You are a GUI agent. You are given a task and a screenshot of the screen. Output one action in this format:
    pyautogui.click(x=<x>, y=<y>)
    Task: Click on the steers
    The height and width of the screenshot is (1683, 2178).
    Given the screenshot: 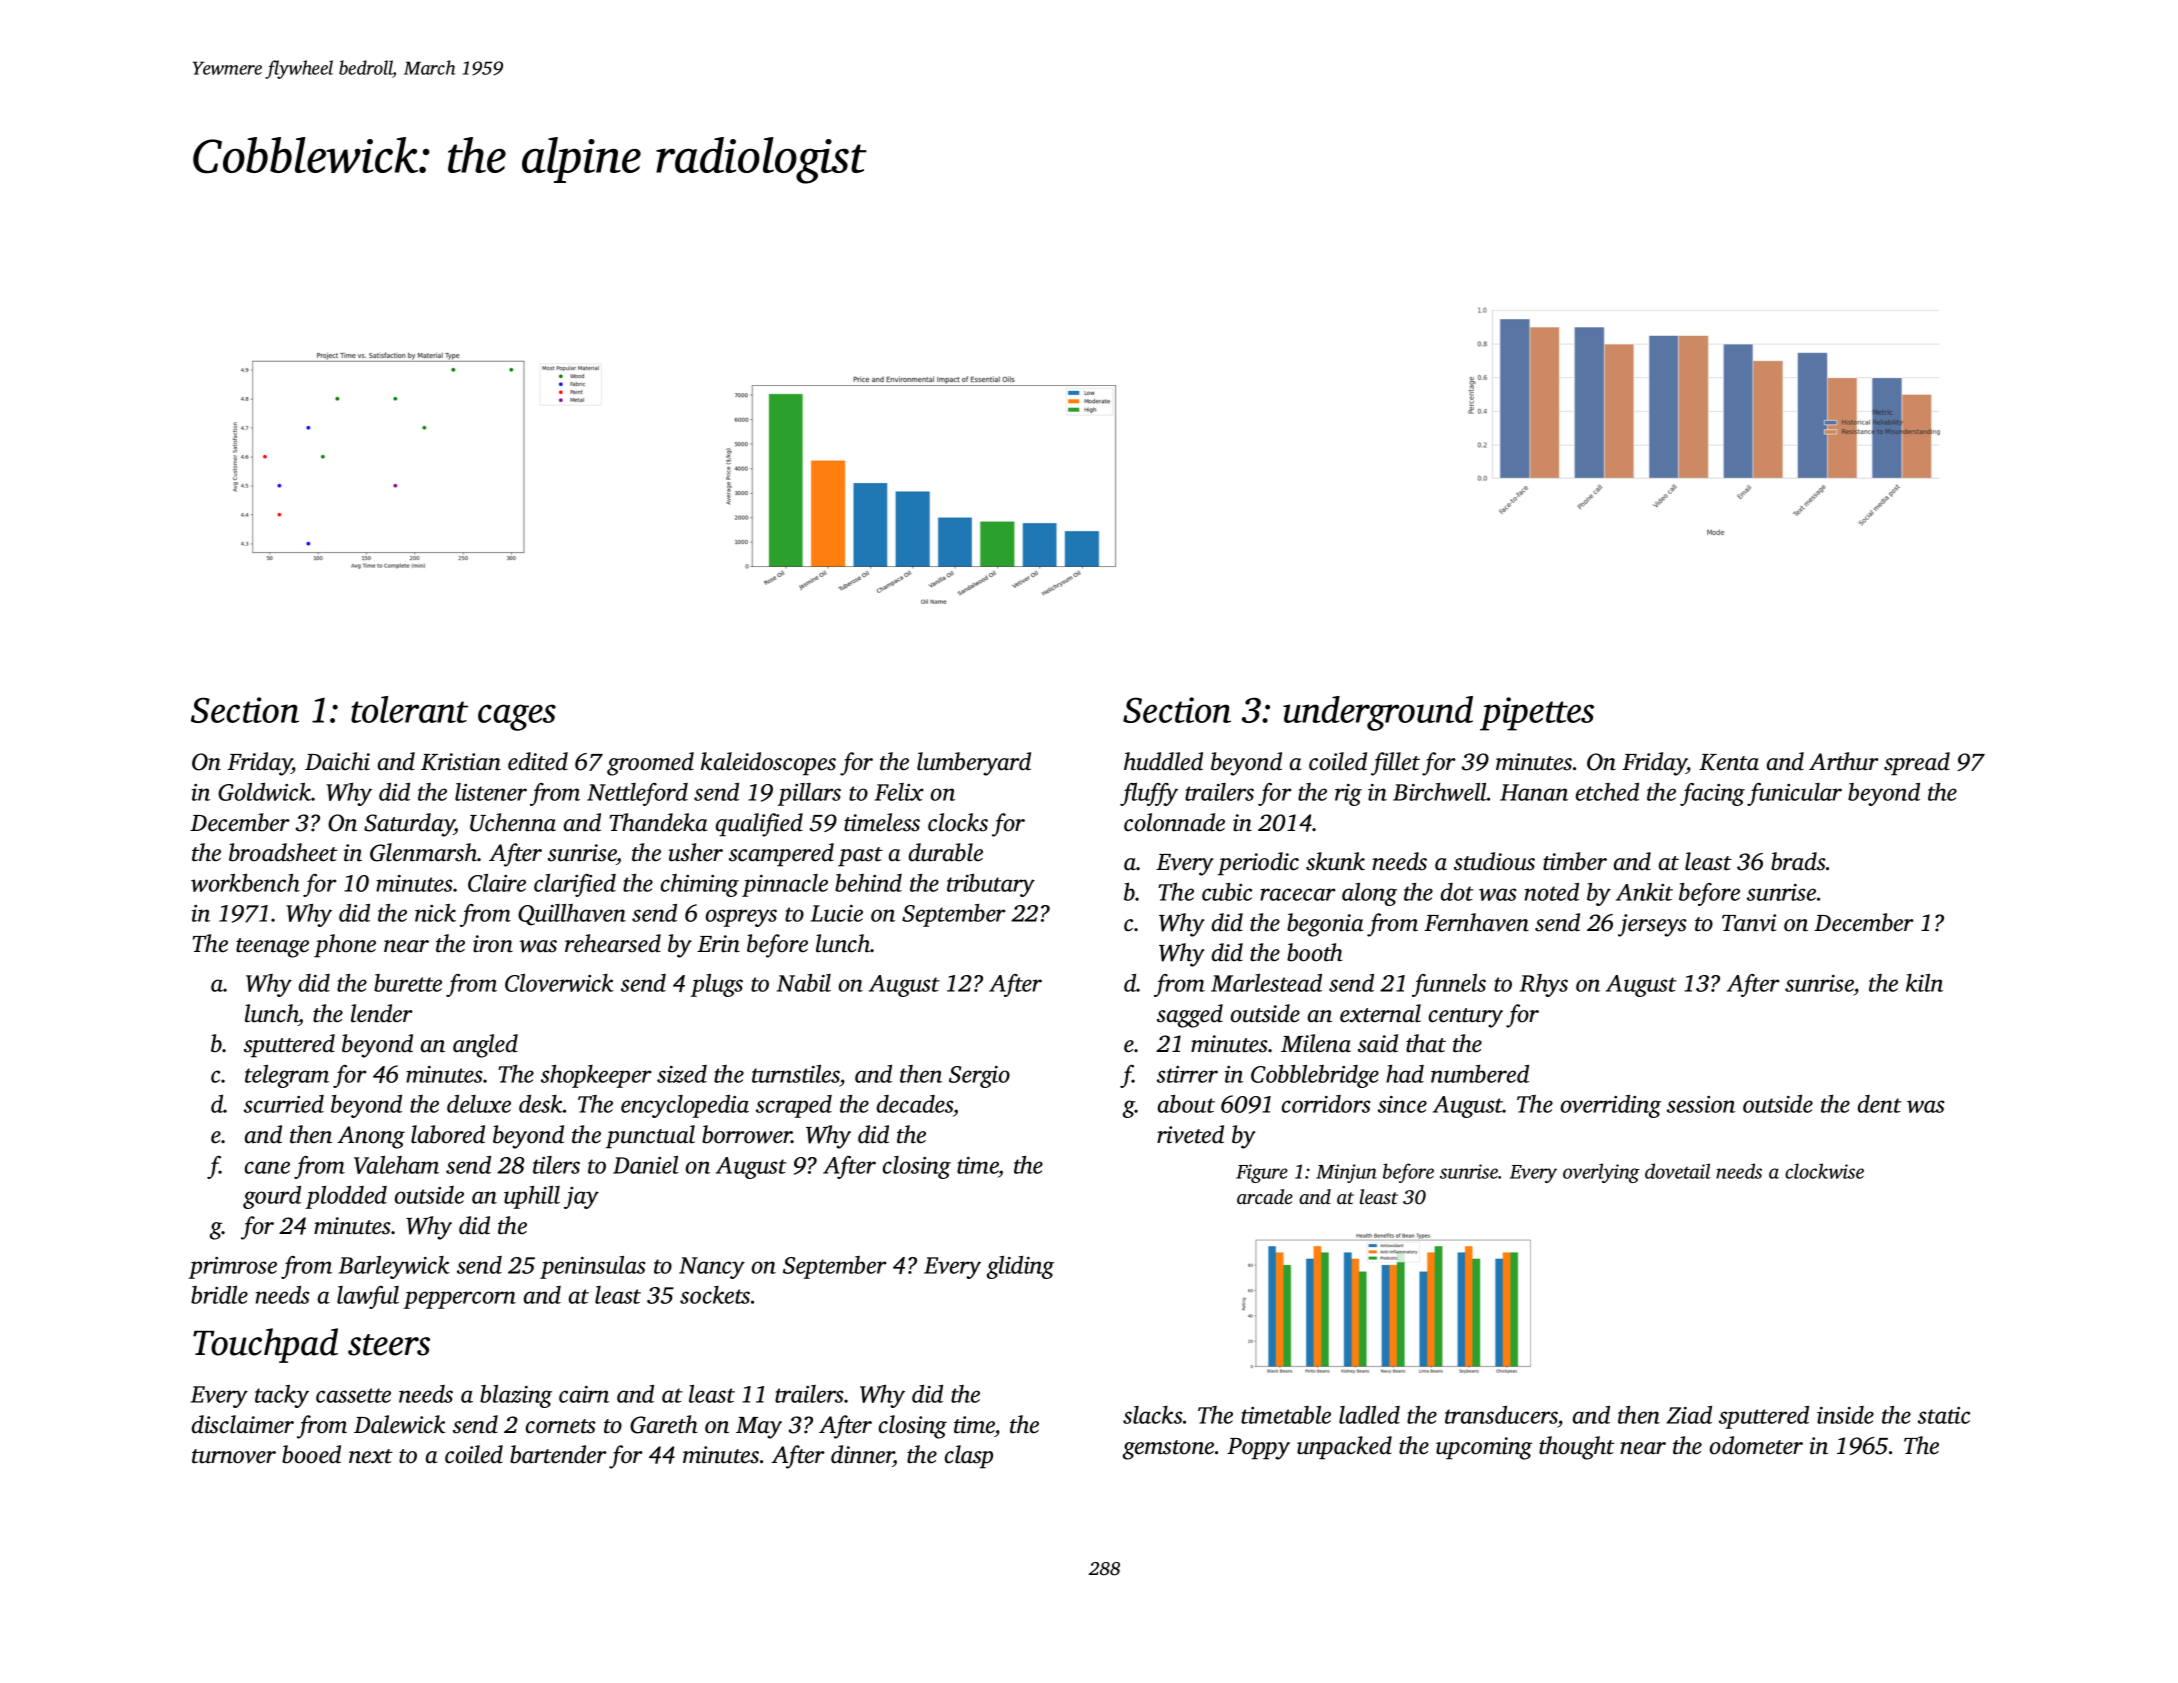 What is the action you would take?
    pyautogui.click(x=389, y=1345)
